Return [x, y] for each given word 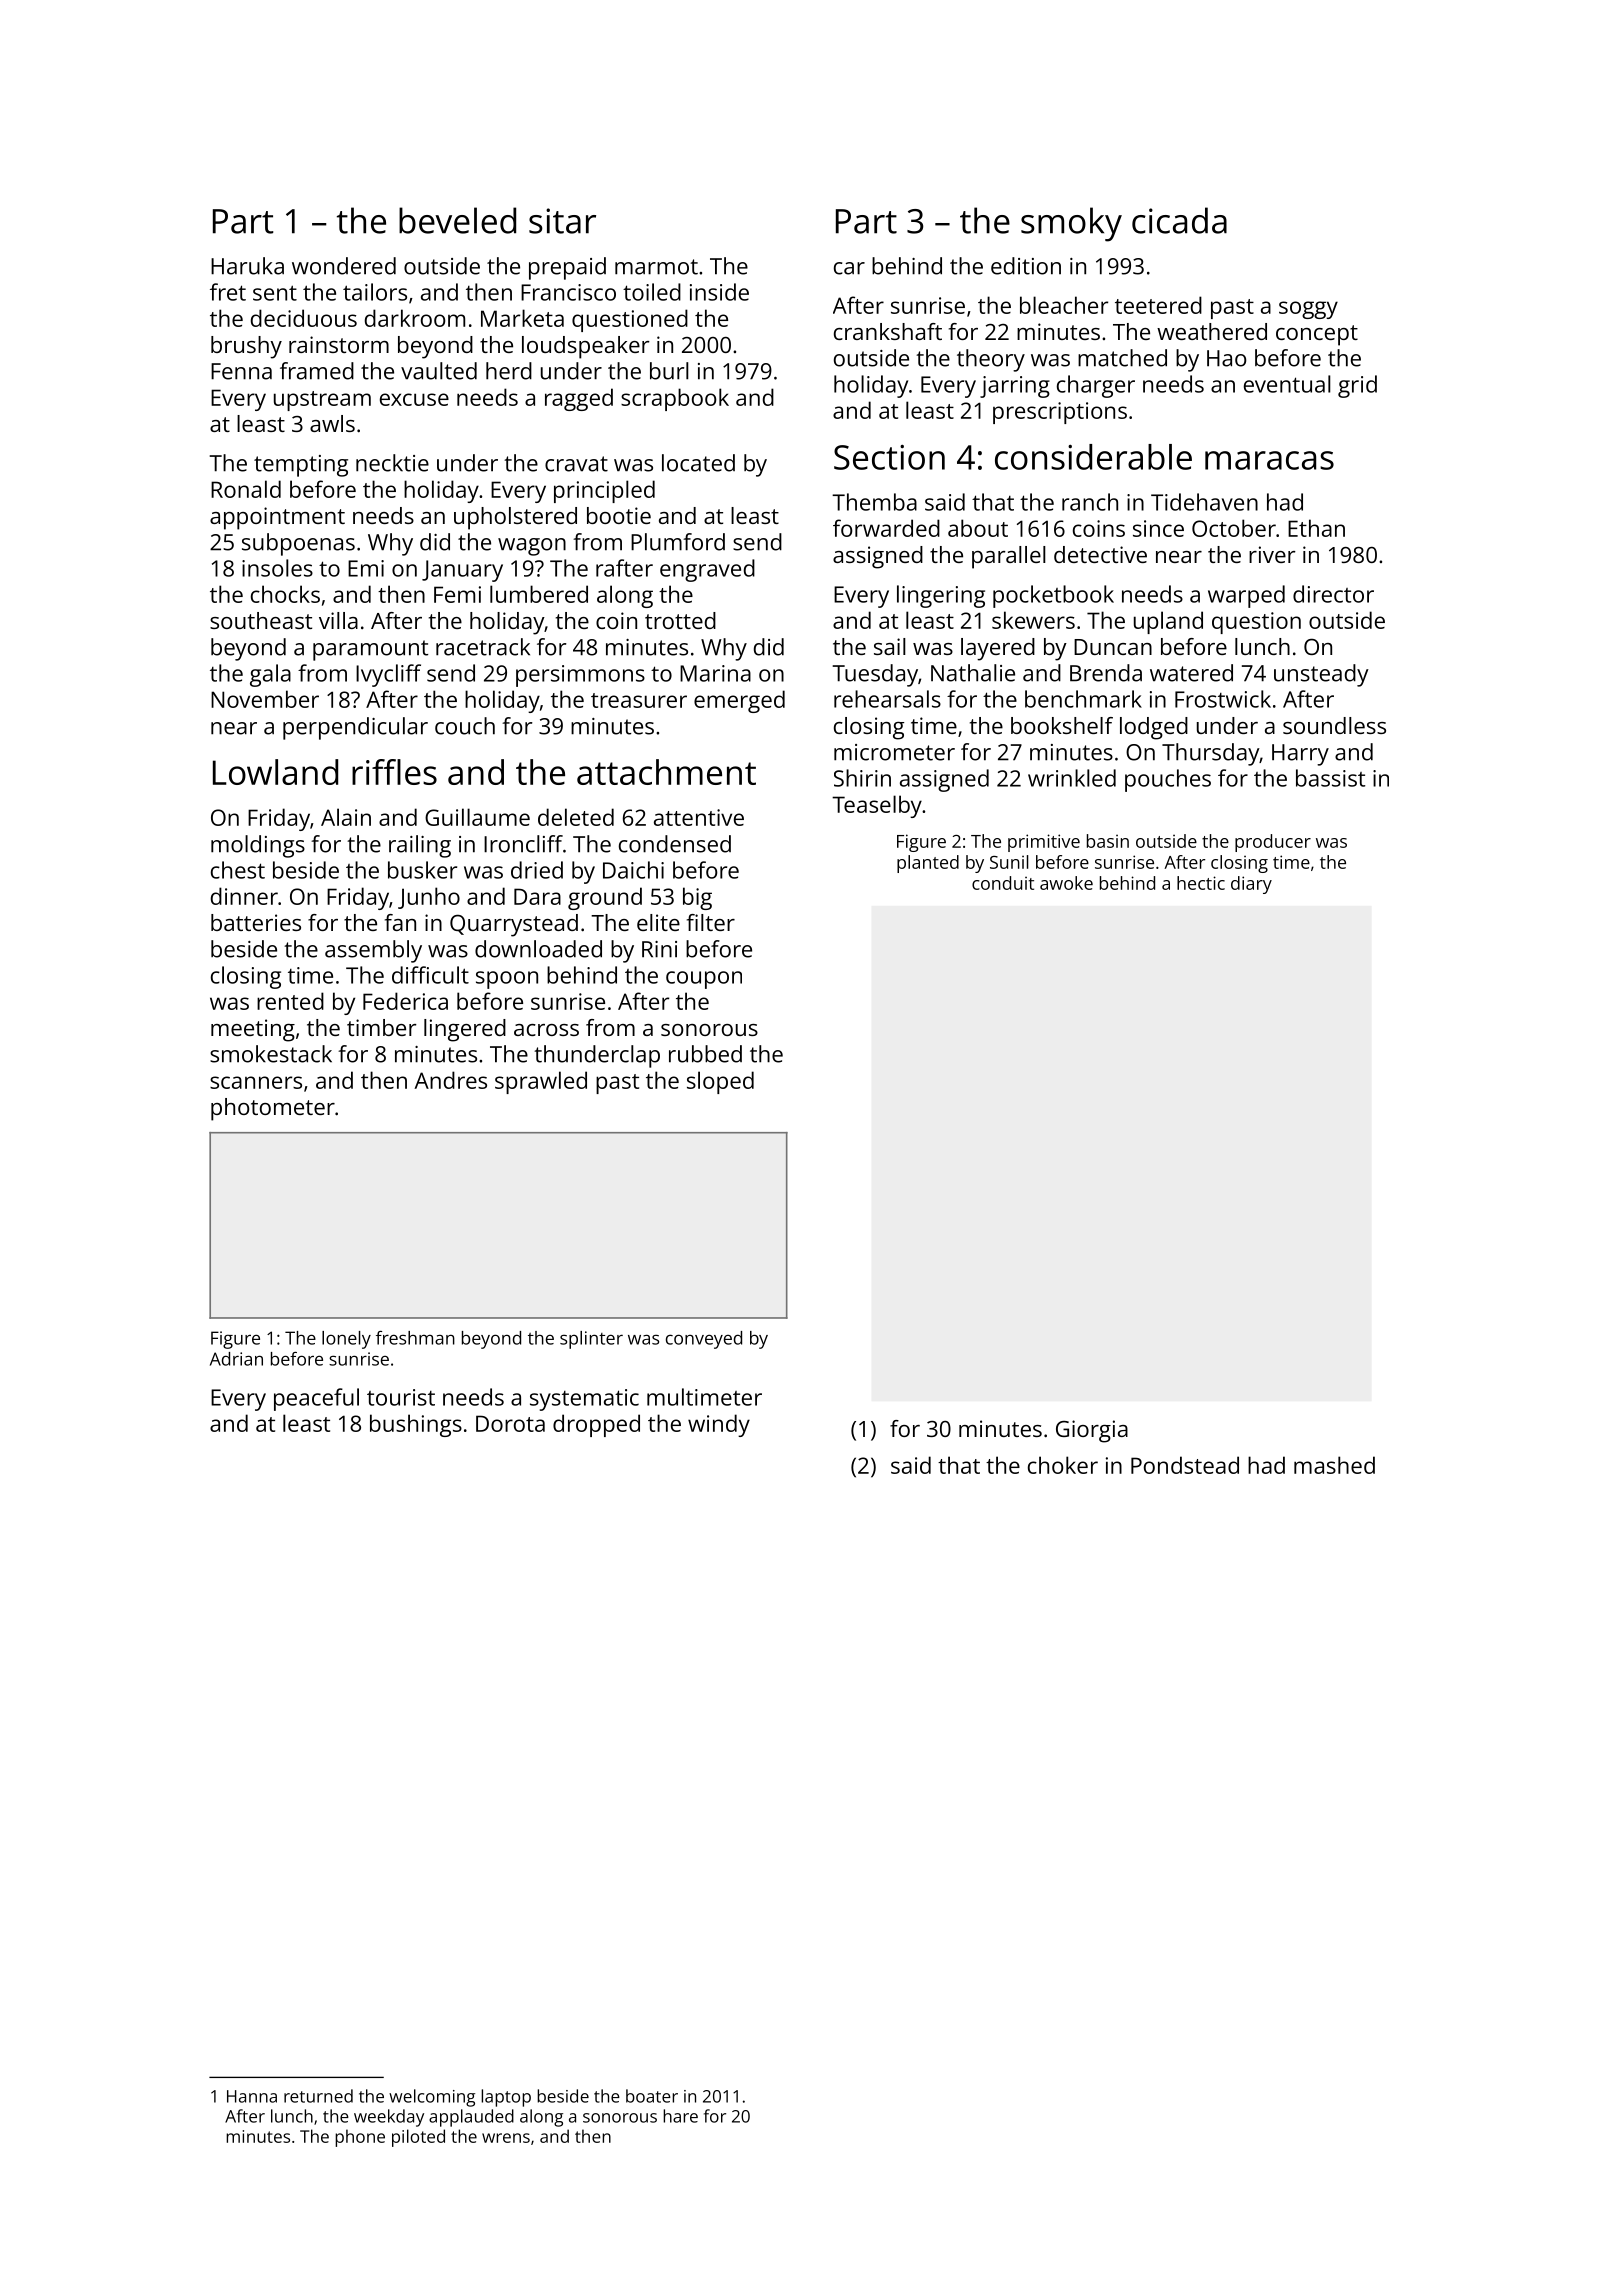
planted [928, 864]
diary [1251, 885]
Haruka [247, 266]
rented [290, 1001]
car [849, 268]
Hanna [252, 2096]
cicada [1179, 220]
